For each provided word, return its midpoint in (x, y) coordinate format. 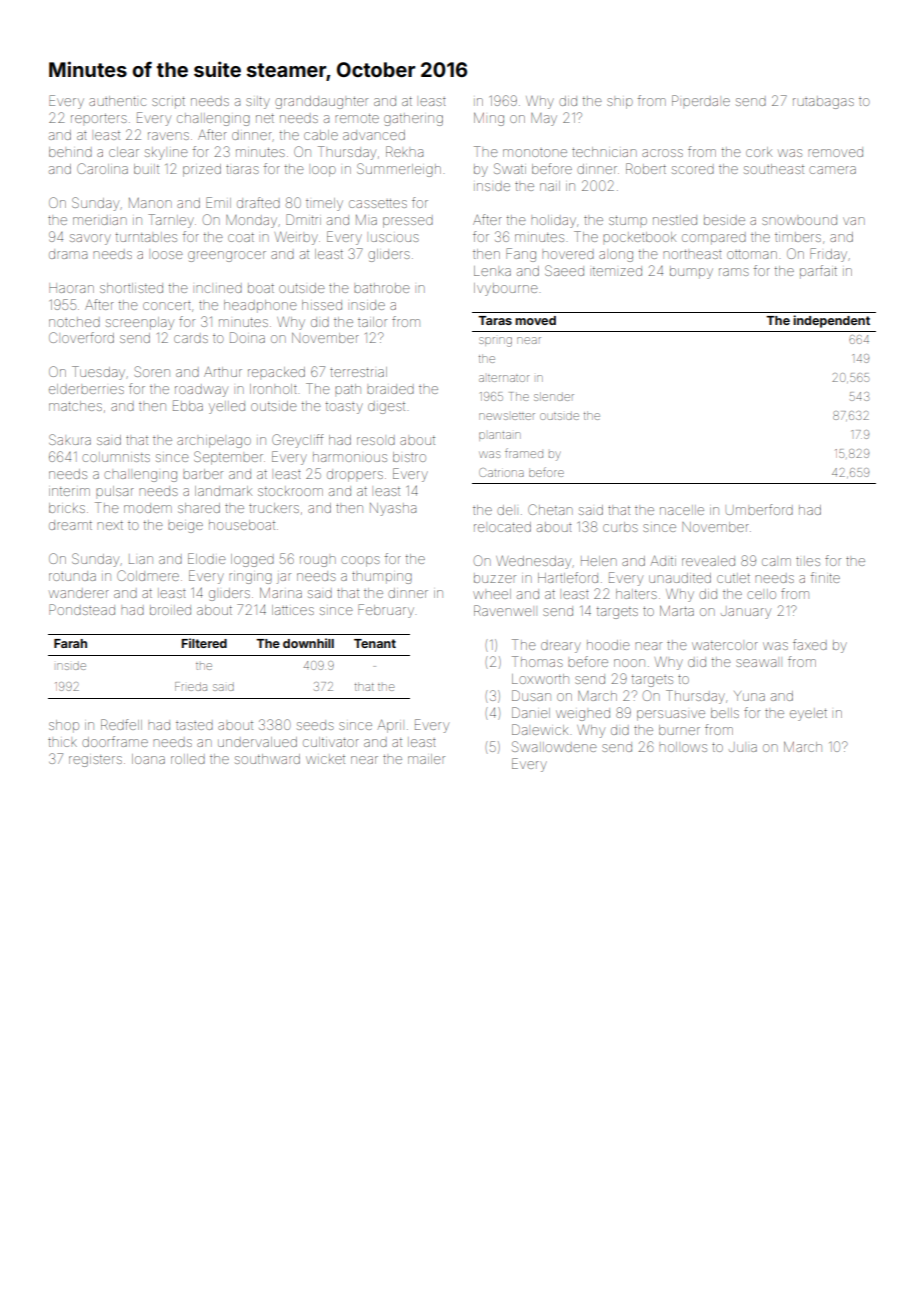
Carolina (102, 168)
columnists (116, 457)
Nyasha (393, 509)
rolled (188, 759)
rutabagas (823, 103)
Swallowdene (554, 746)
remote (357, 118)
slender (554, 396)
